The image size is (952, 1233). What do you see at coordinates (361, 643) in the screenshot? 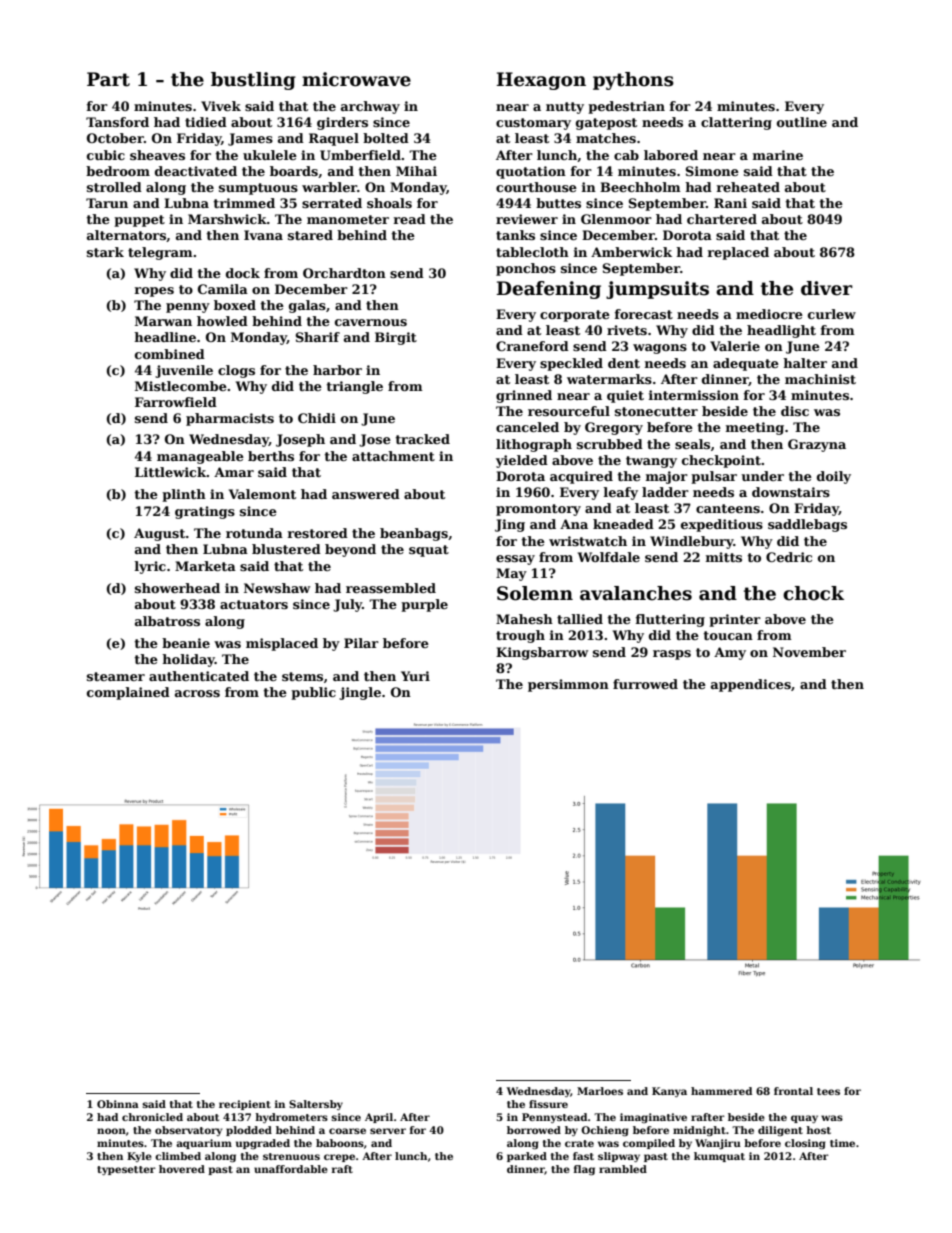
I see `Pilar` at bounding box center [361, 643].
